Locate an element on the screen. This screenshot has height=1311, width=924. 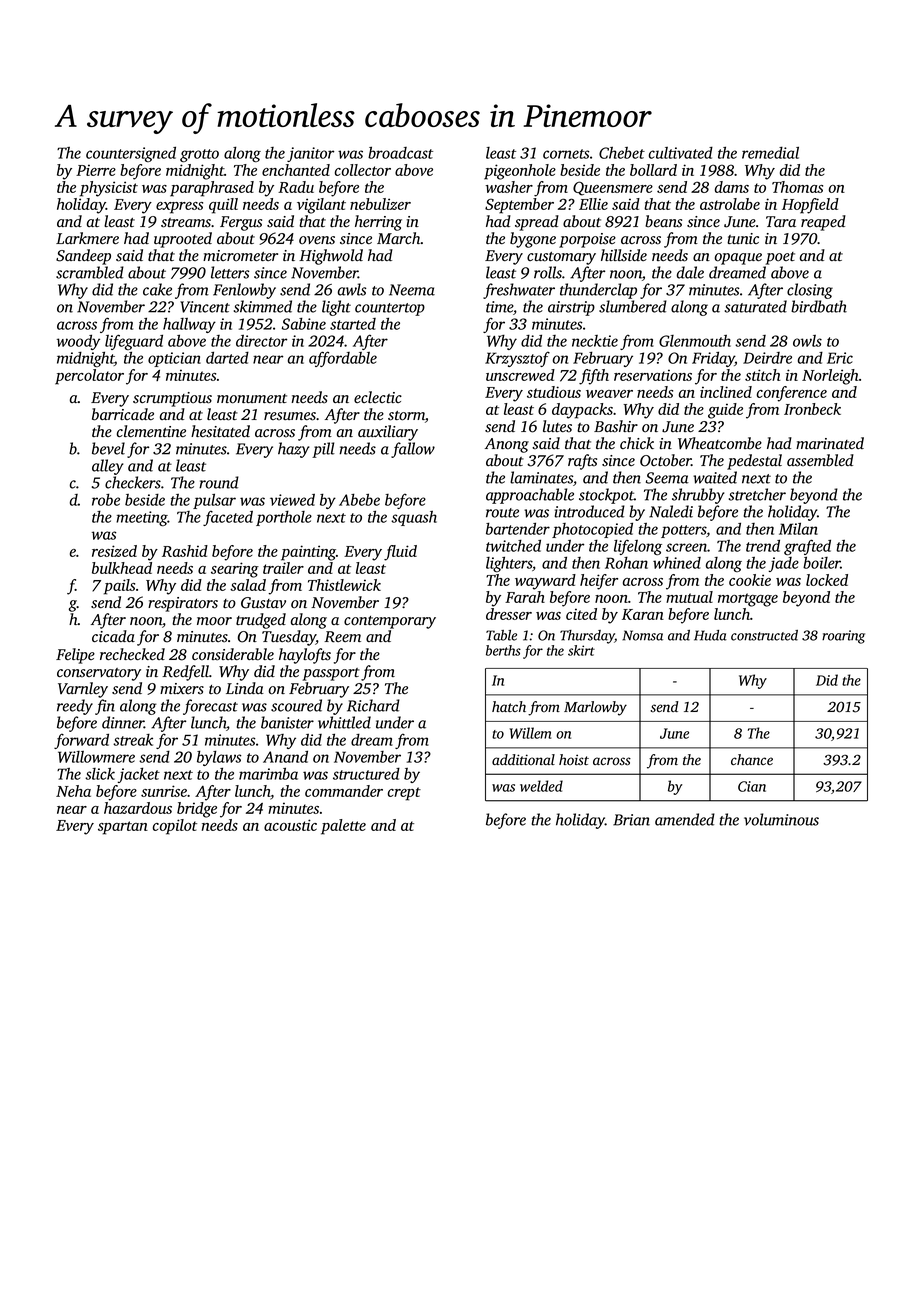
spartan is located at coordinates (123, 828).
